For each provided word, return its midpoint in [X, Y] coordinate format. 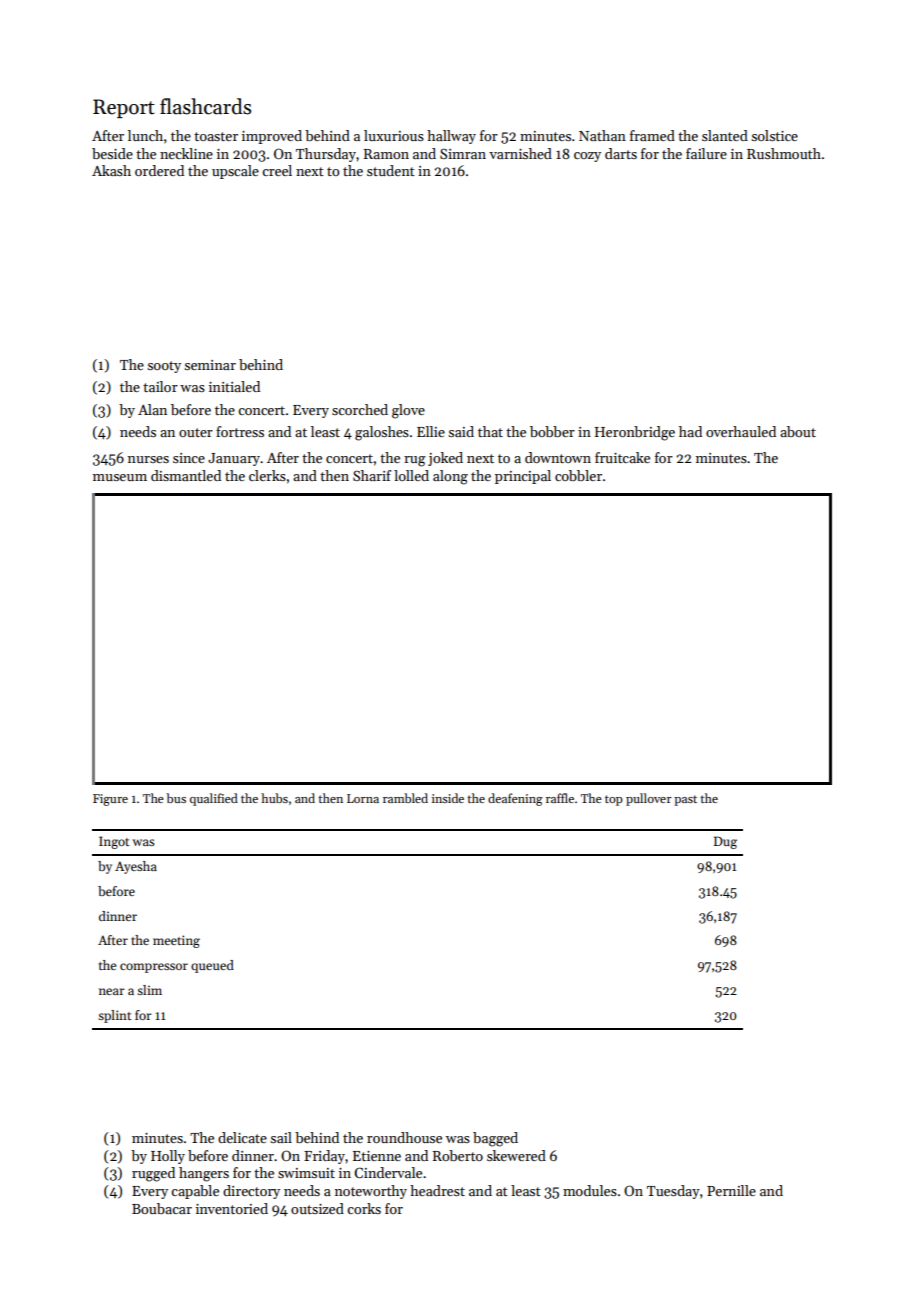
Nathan [602, 135]
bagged [495, 1139]
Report [124, 108]
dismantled [186, 475]
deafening [515, 799]
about [798, 431]
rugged [153, 1174]
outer [196, 432]
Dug [725, 842]
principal [523, 477]
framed [652, 135]
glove [408, 411]
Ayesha [136, 867]
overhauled [741, 431]
